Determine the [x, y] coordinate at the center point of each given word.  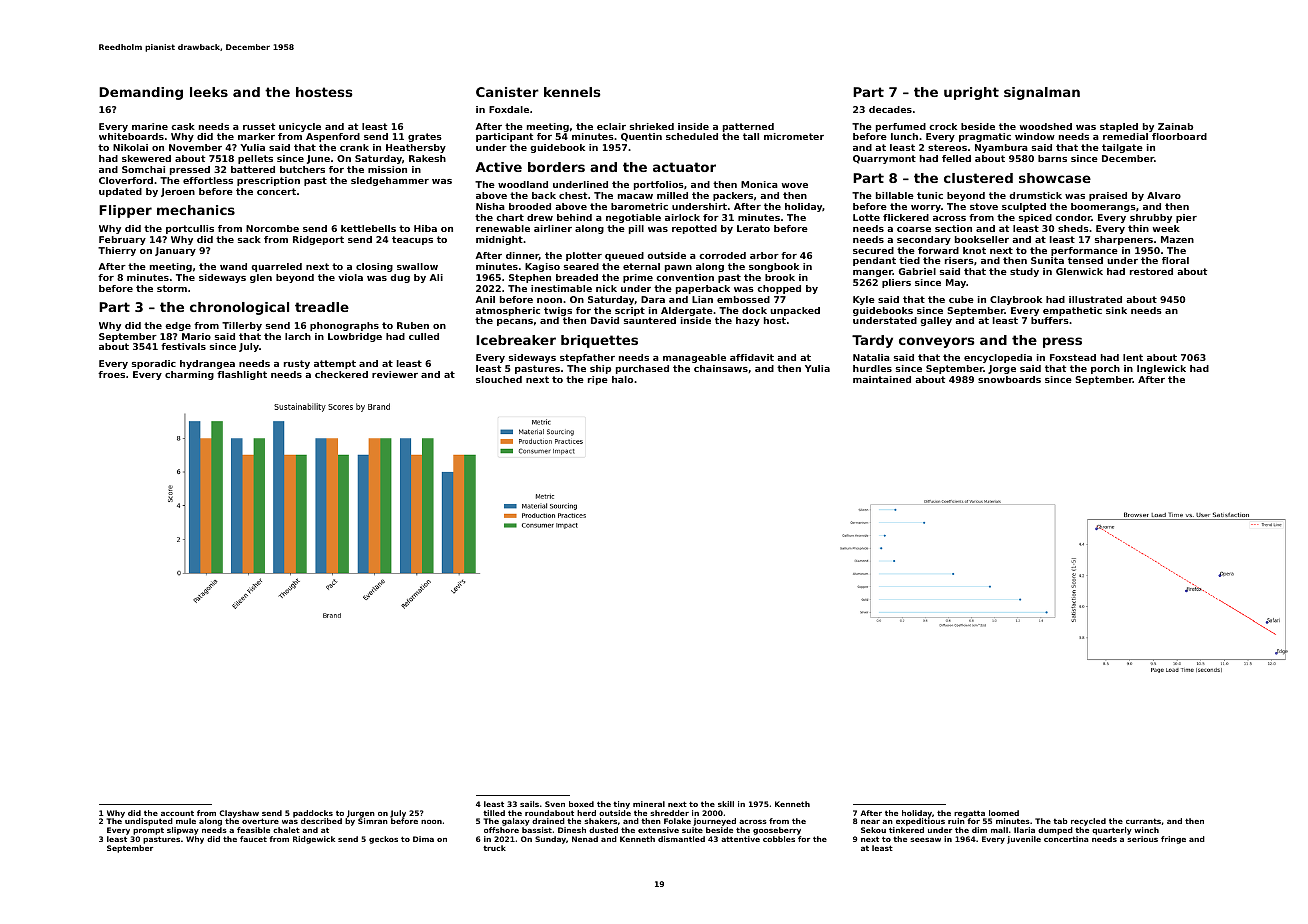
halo [622, 379]
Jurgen [361, 814]
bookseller [982, 239]
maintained [882, 379]
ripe [598, 380]
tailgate [1122, 148]
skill [726, 804]
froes [111, 374]
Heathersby [416, 148]
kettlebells [368, 228]
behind [574, 217]
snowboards [1009, 379]
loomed [1004, 813]
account [177, 813]
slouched [499, 379]
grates [425, 137]
